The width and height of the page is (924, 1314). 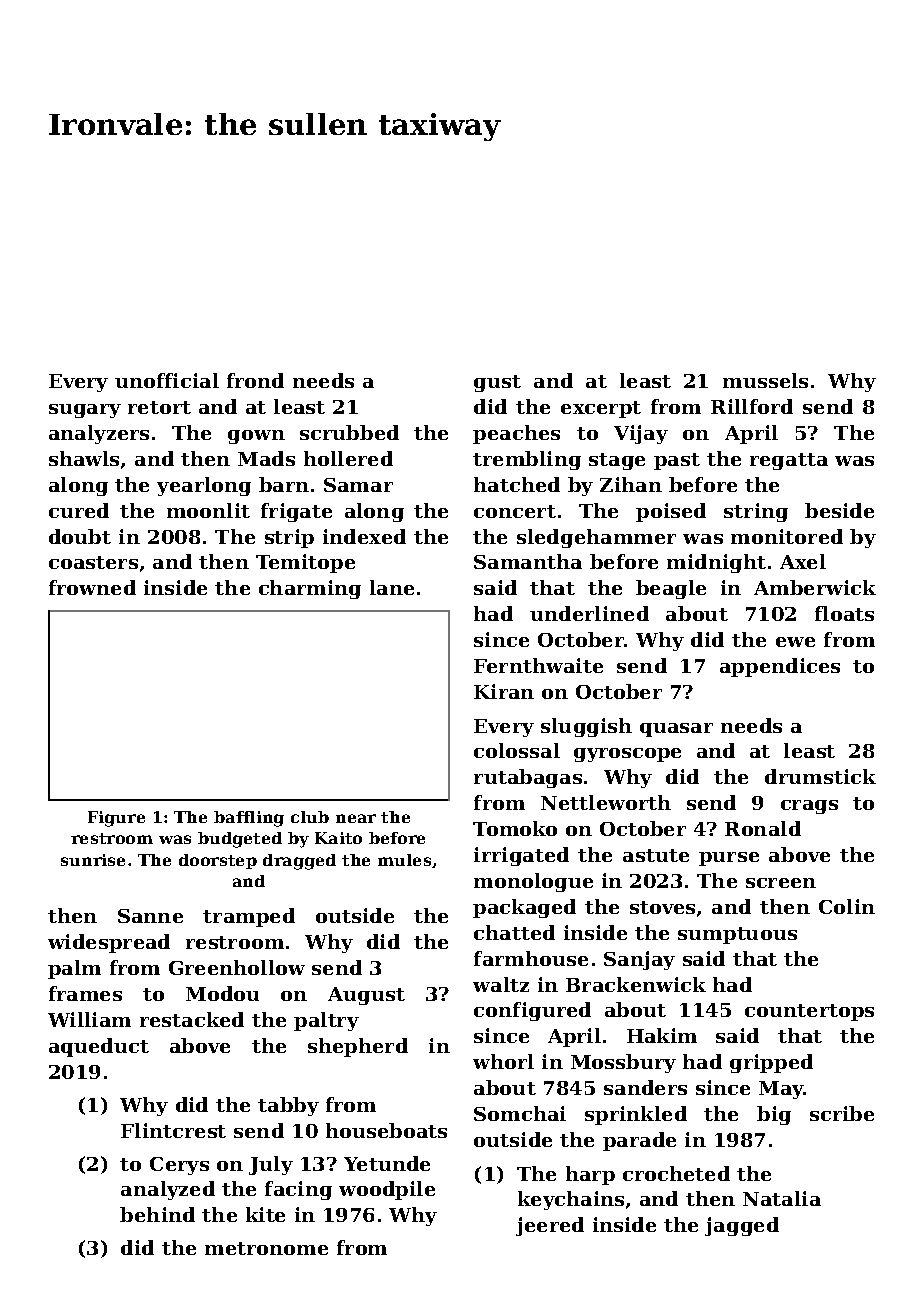 I want to click on dragged, so click(x=299, y=862).
